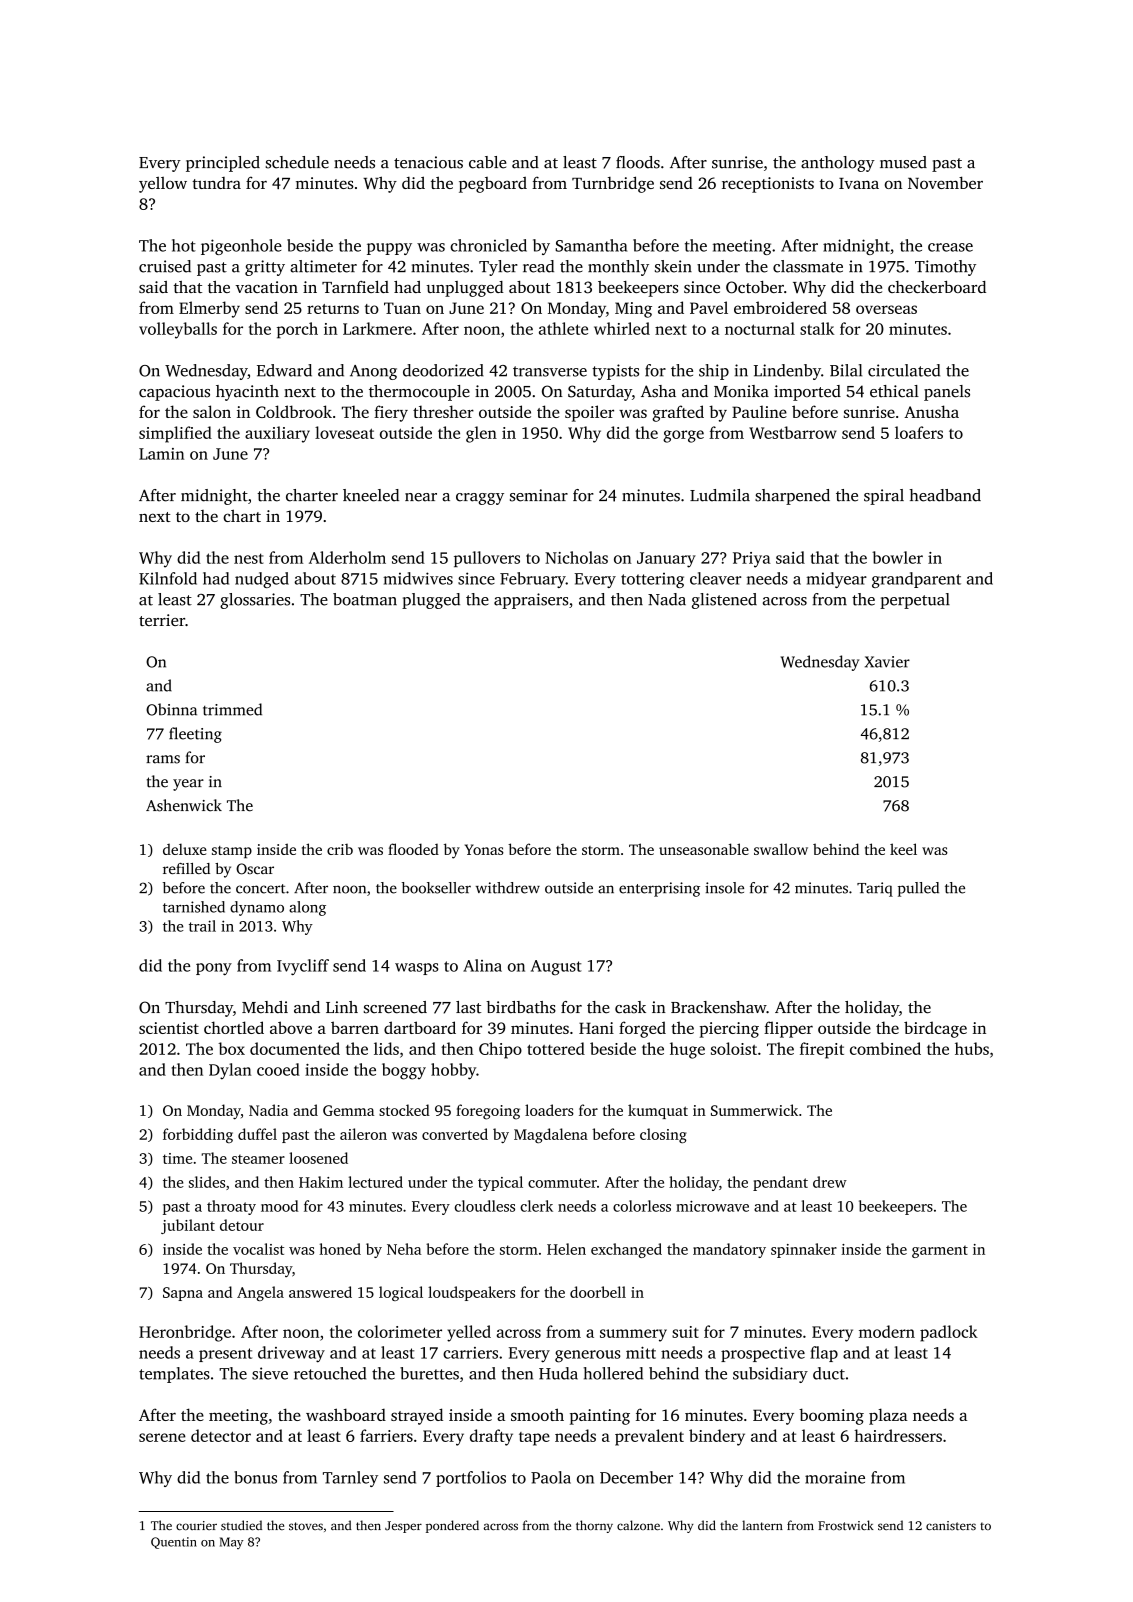 The width and height of the screenshot is (1133, 1602). Describe the element at coordinates (389, 249) in the screenshot. I see `puppy` at that location.
